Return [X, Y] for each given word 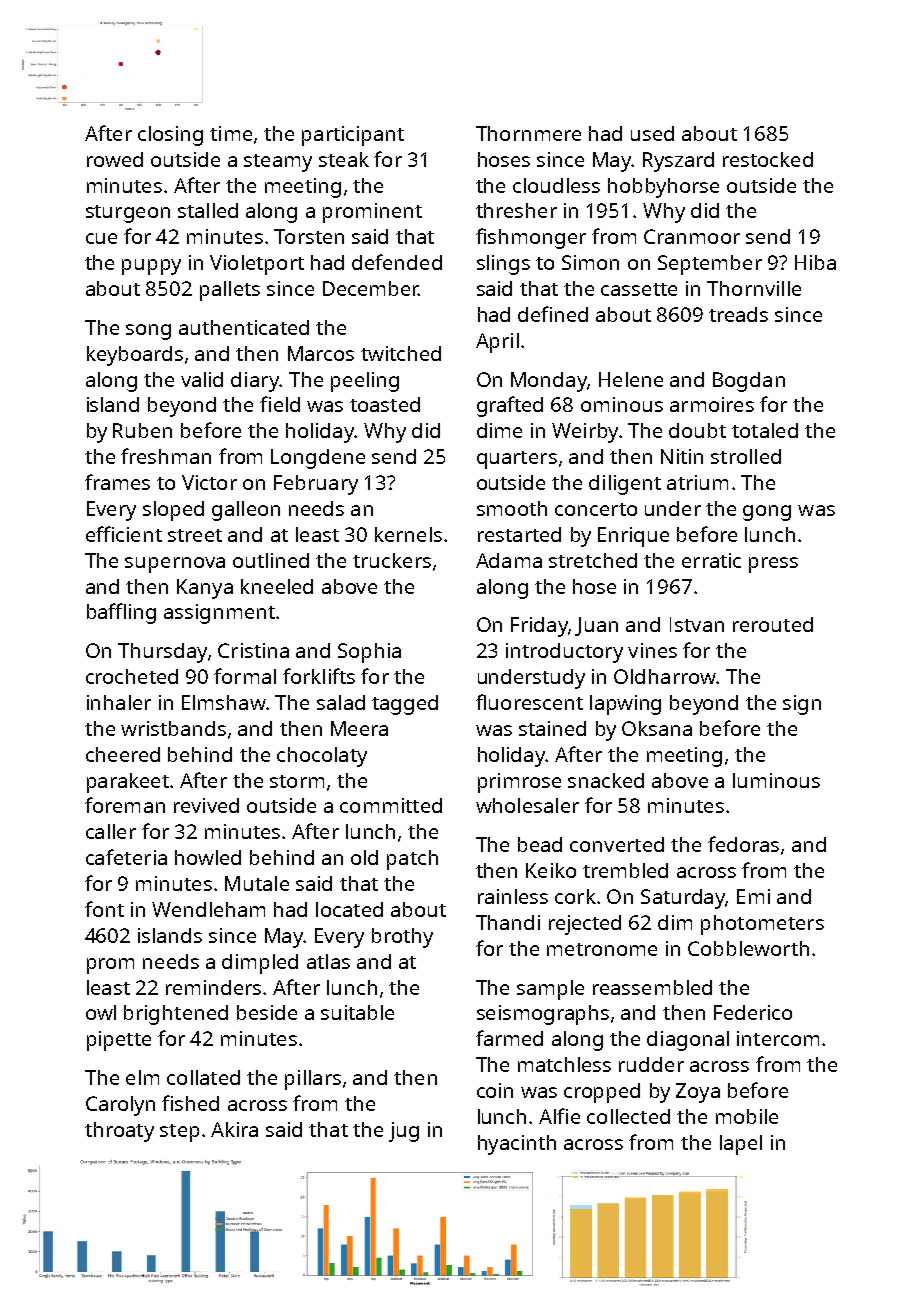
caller [111, 831]
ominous [622, 404]
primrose [519, 783]
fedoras [743, 844]
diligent [625, 485]
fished [190, 1103]
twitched [401, 353]
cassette [639, 289]
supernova [175, 565]
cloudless [556, 185]
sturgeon [128, 214]
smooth [512, 508]
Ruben [142, 430]
